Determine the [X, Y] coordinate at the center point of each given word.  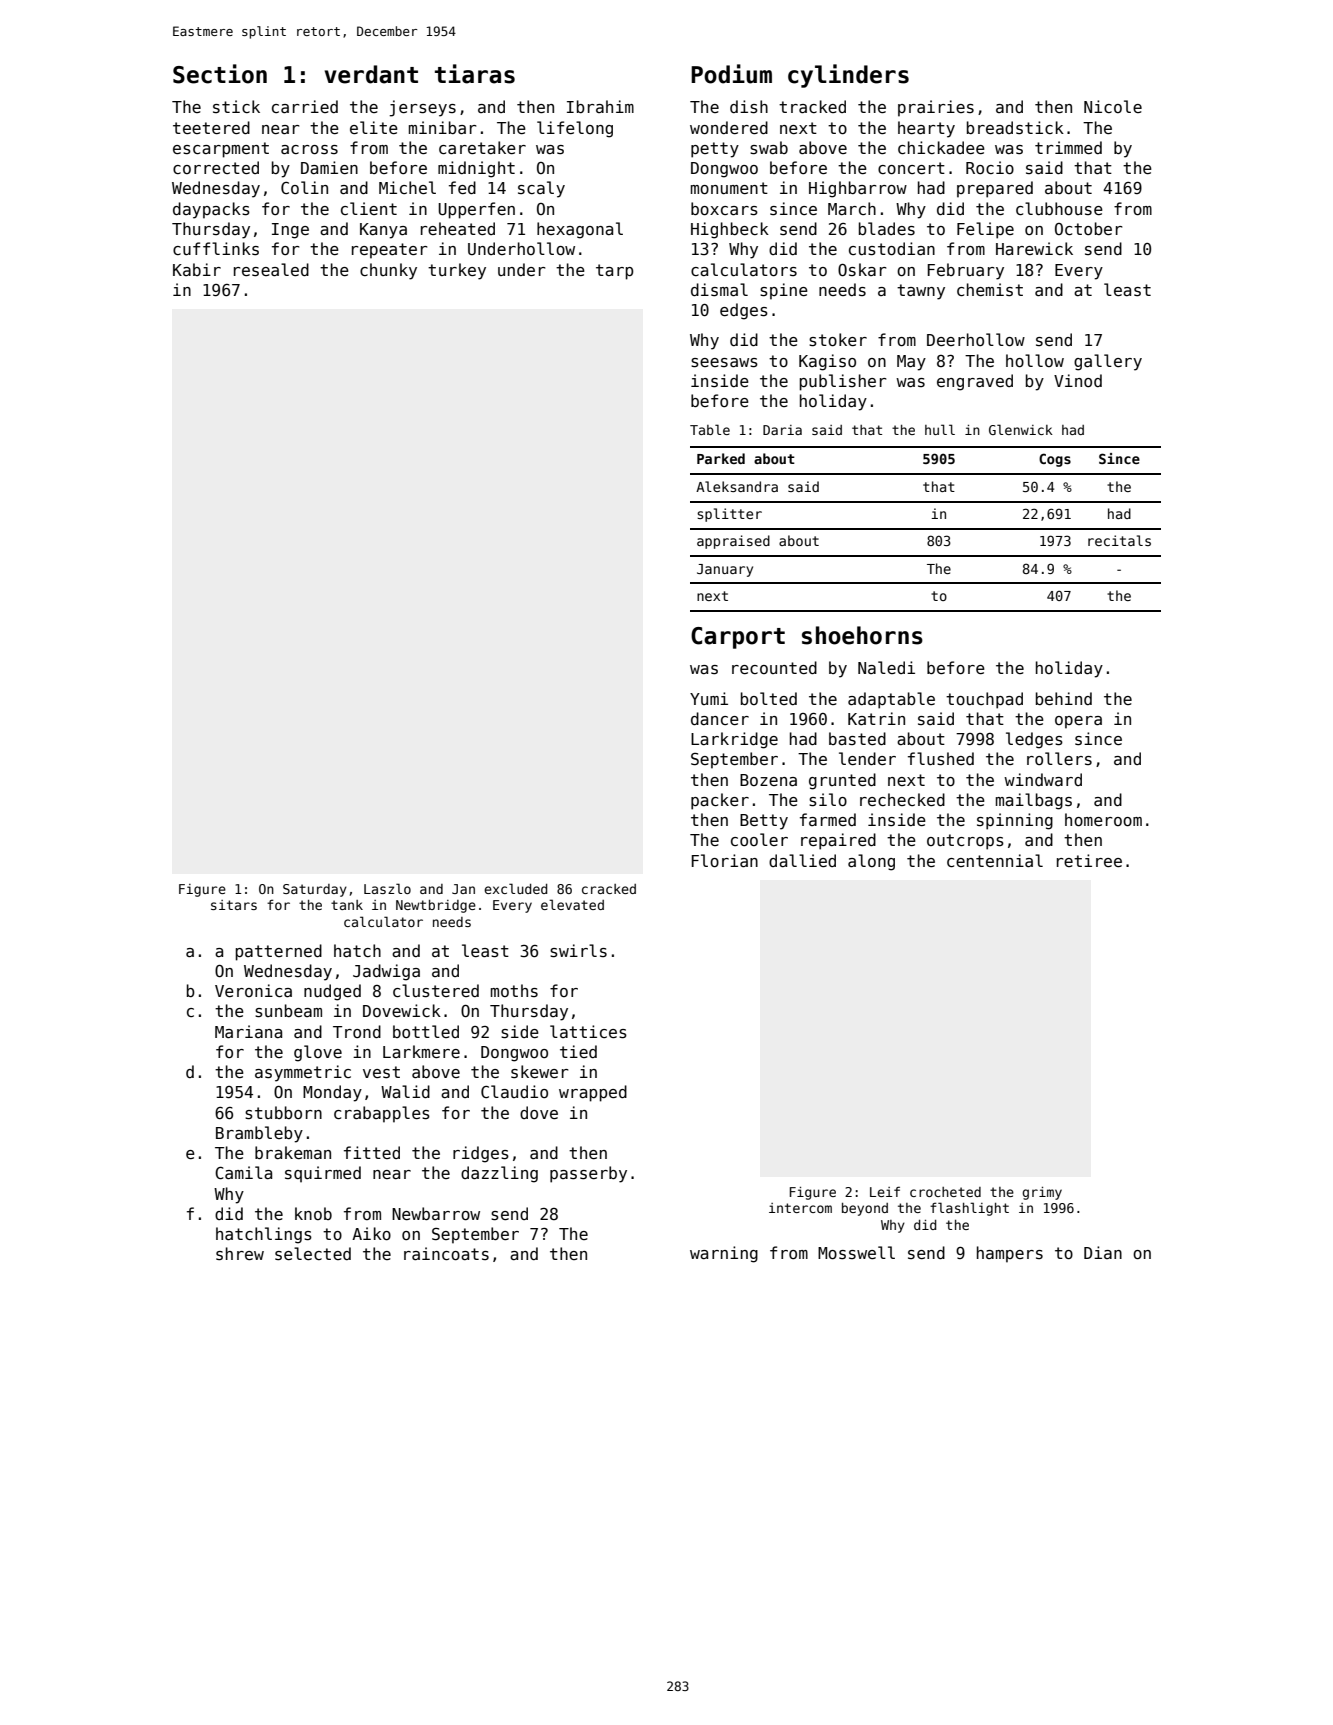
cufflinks [216, 249]
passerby [588, 1174]
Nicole [1113, 106]
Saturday [315, 890]
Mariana [248, 1031]
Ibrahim [600, 106]
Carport [738, 638]
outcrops [965, 842]
